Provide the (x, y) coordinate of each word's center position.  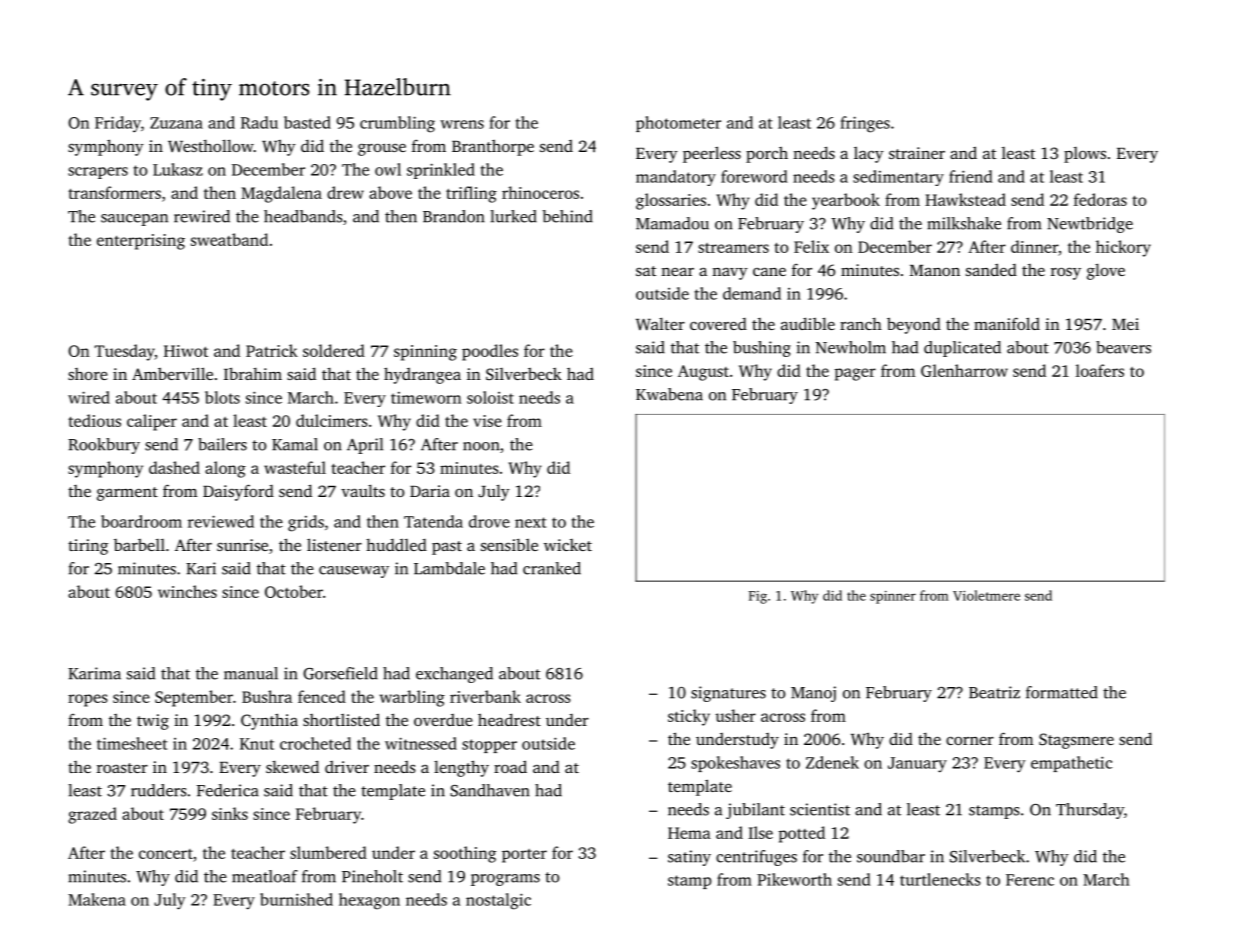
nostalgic (498, 901)
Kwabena (669, 394)
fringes (865, 124)
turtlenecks (940, 879)
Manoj (813, 694)
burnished (296, 899)
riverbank (485, 696)
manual (251, 673)
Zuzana (176, 123)
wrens (462, 124)
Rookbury (104, 446)
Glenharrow (964, 370)
